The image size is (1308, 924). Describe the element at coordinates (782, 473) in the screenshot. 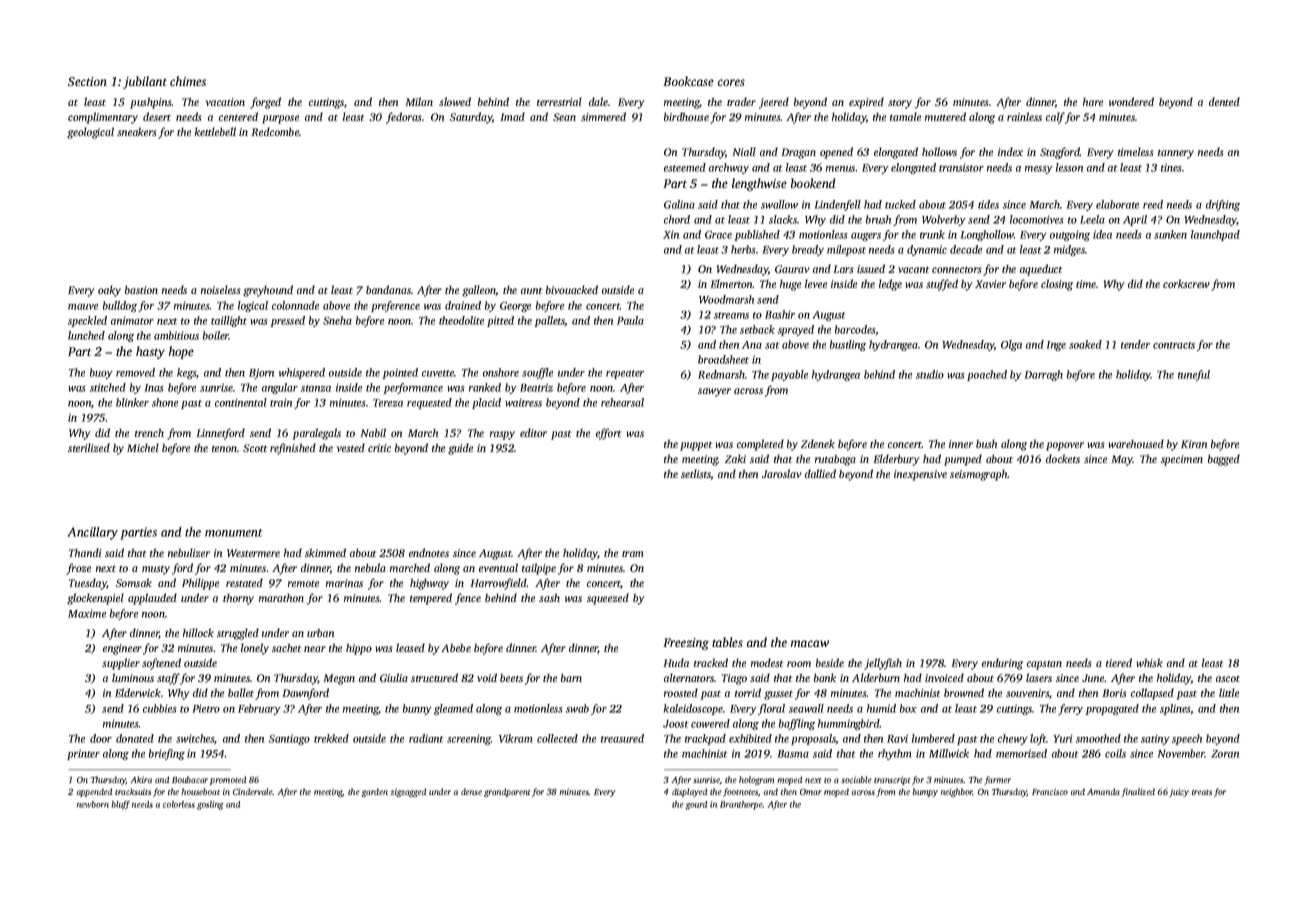

I see `Jaroslav` at that location.
